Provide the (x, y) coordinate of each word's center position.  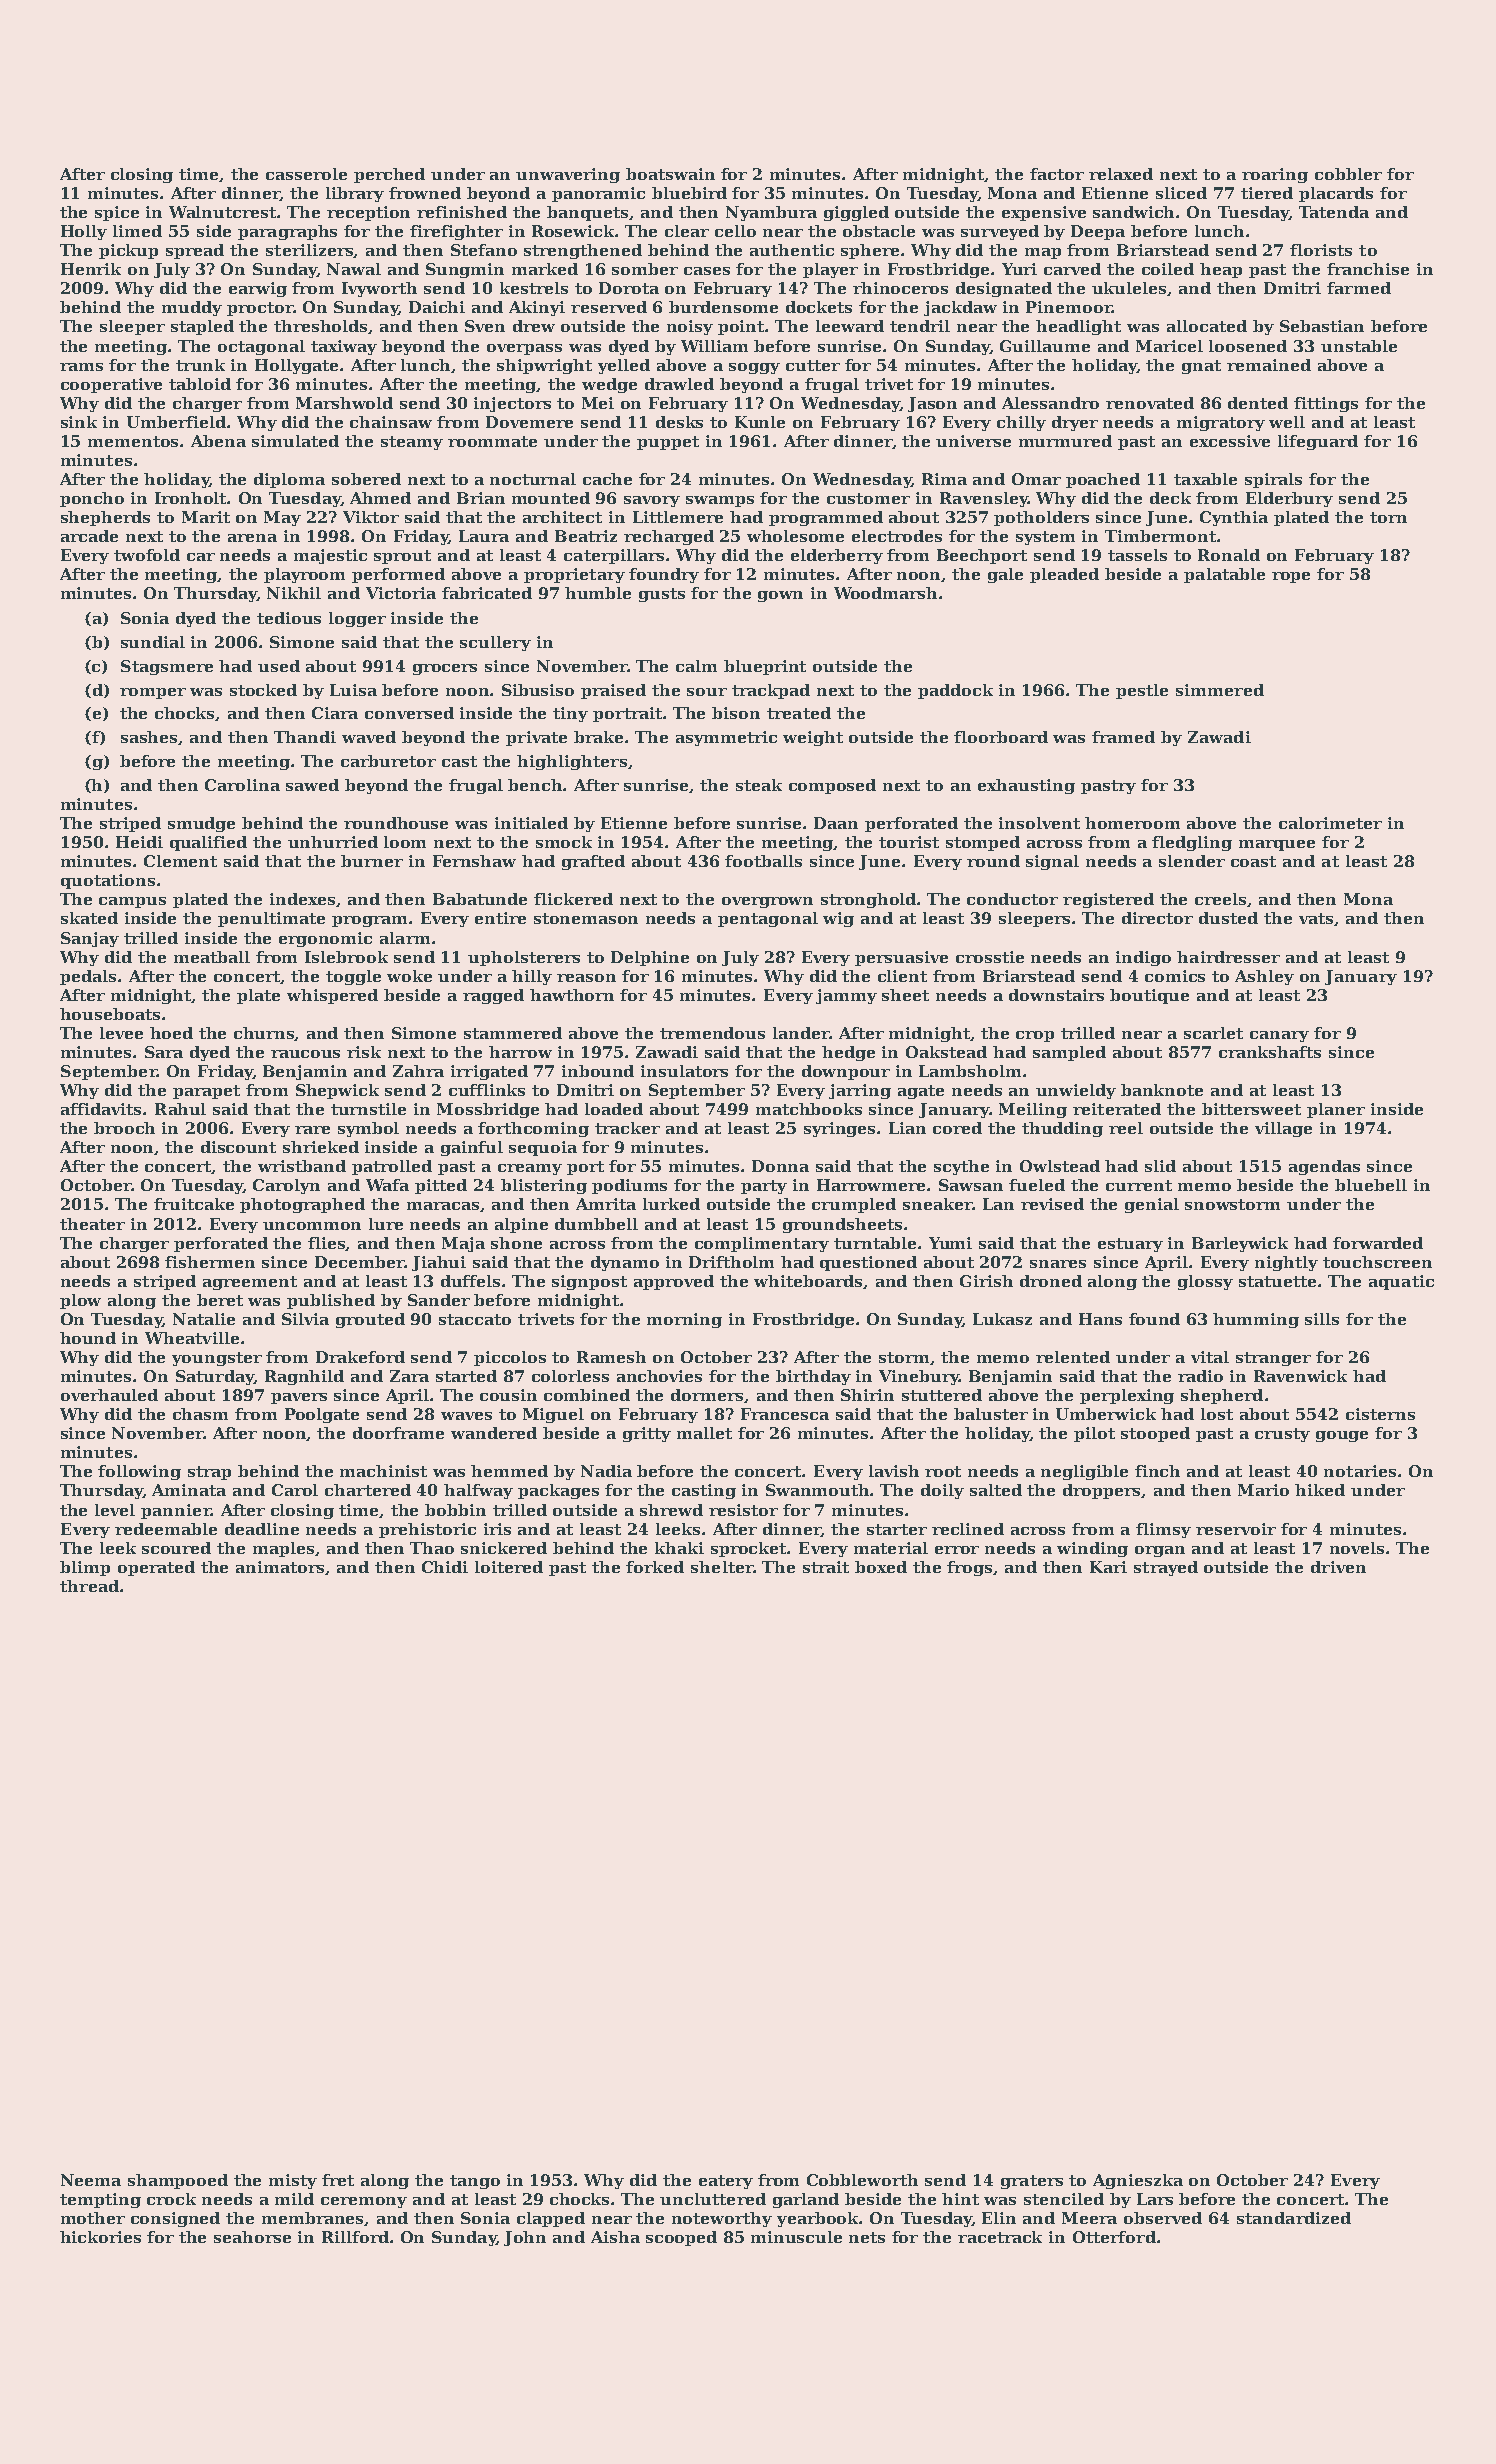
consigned (175, 2219)
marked (545, 269)
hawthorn (572, 995)
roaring (1275, 175)
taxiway (344, 347)
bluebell (1371, 1185)
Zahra (418, 1071)
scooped (681, 2238)
